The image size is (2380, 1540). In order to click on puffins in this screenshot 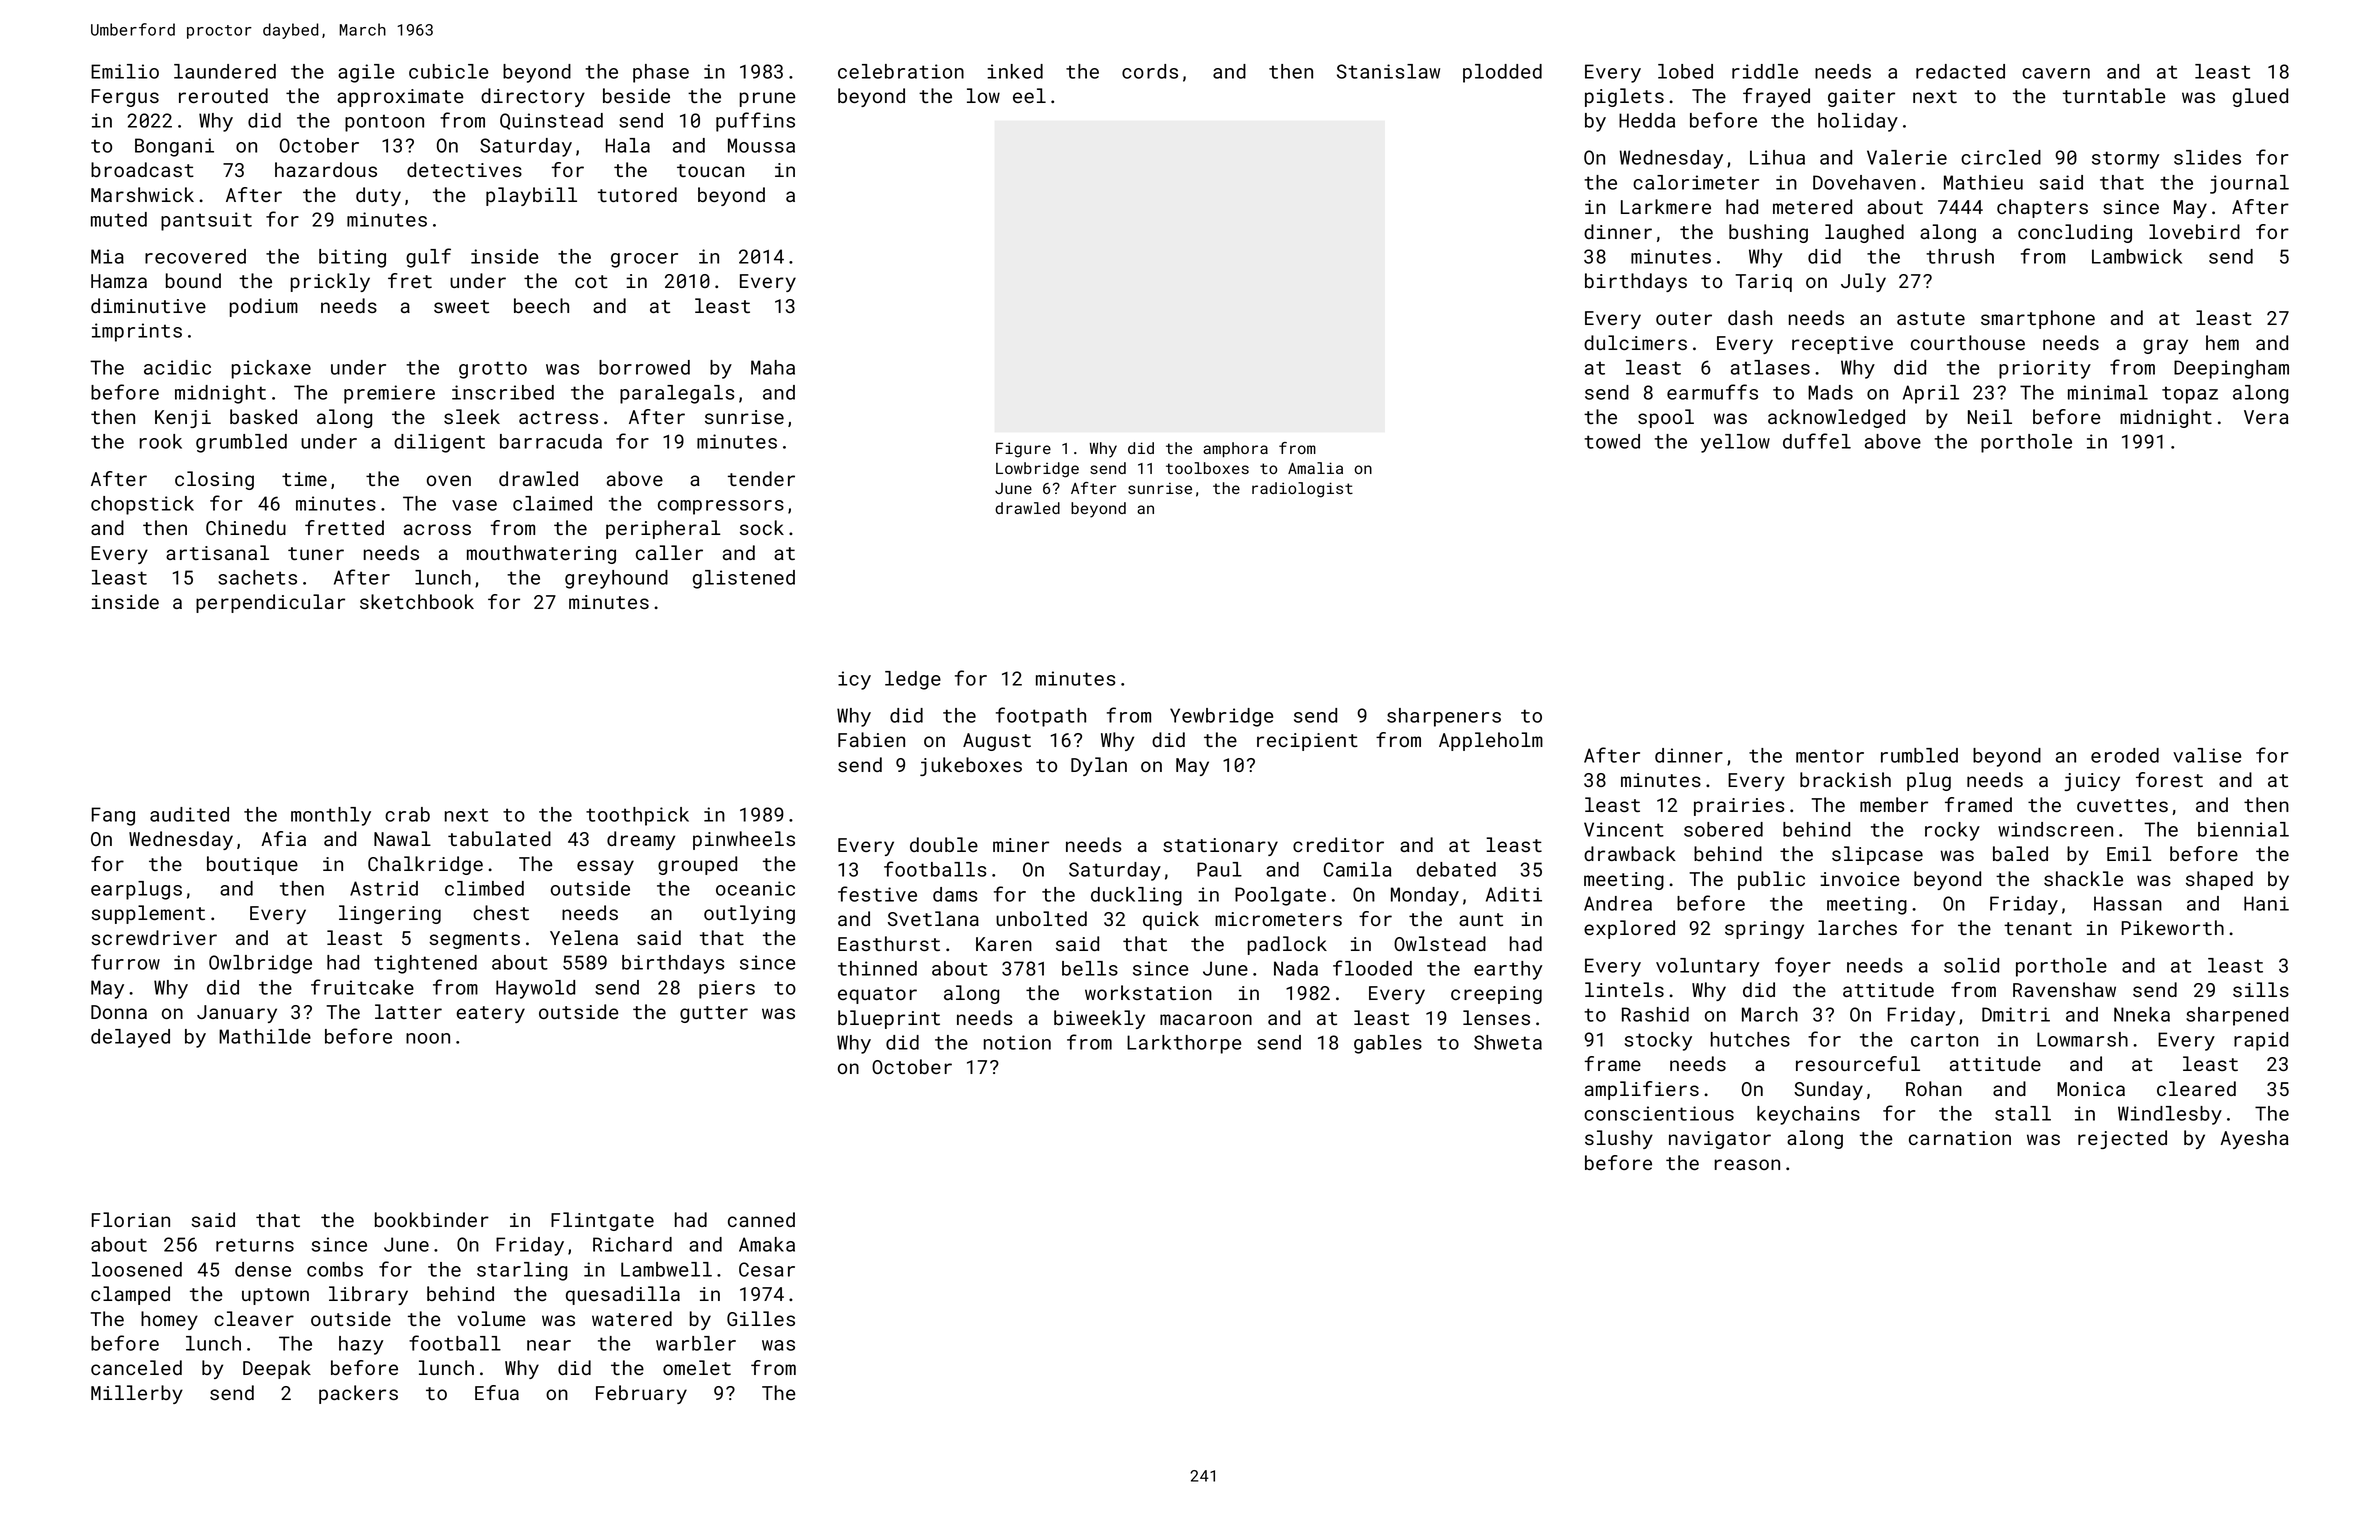, I will do `click(755, 122)`.
